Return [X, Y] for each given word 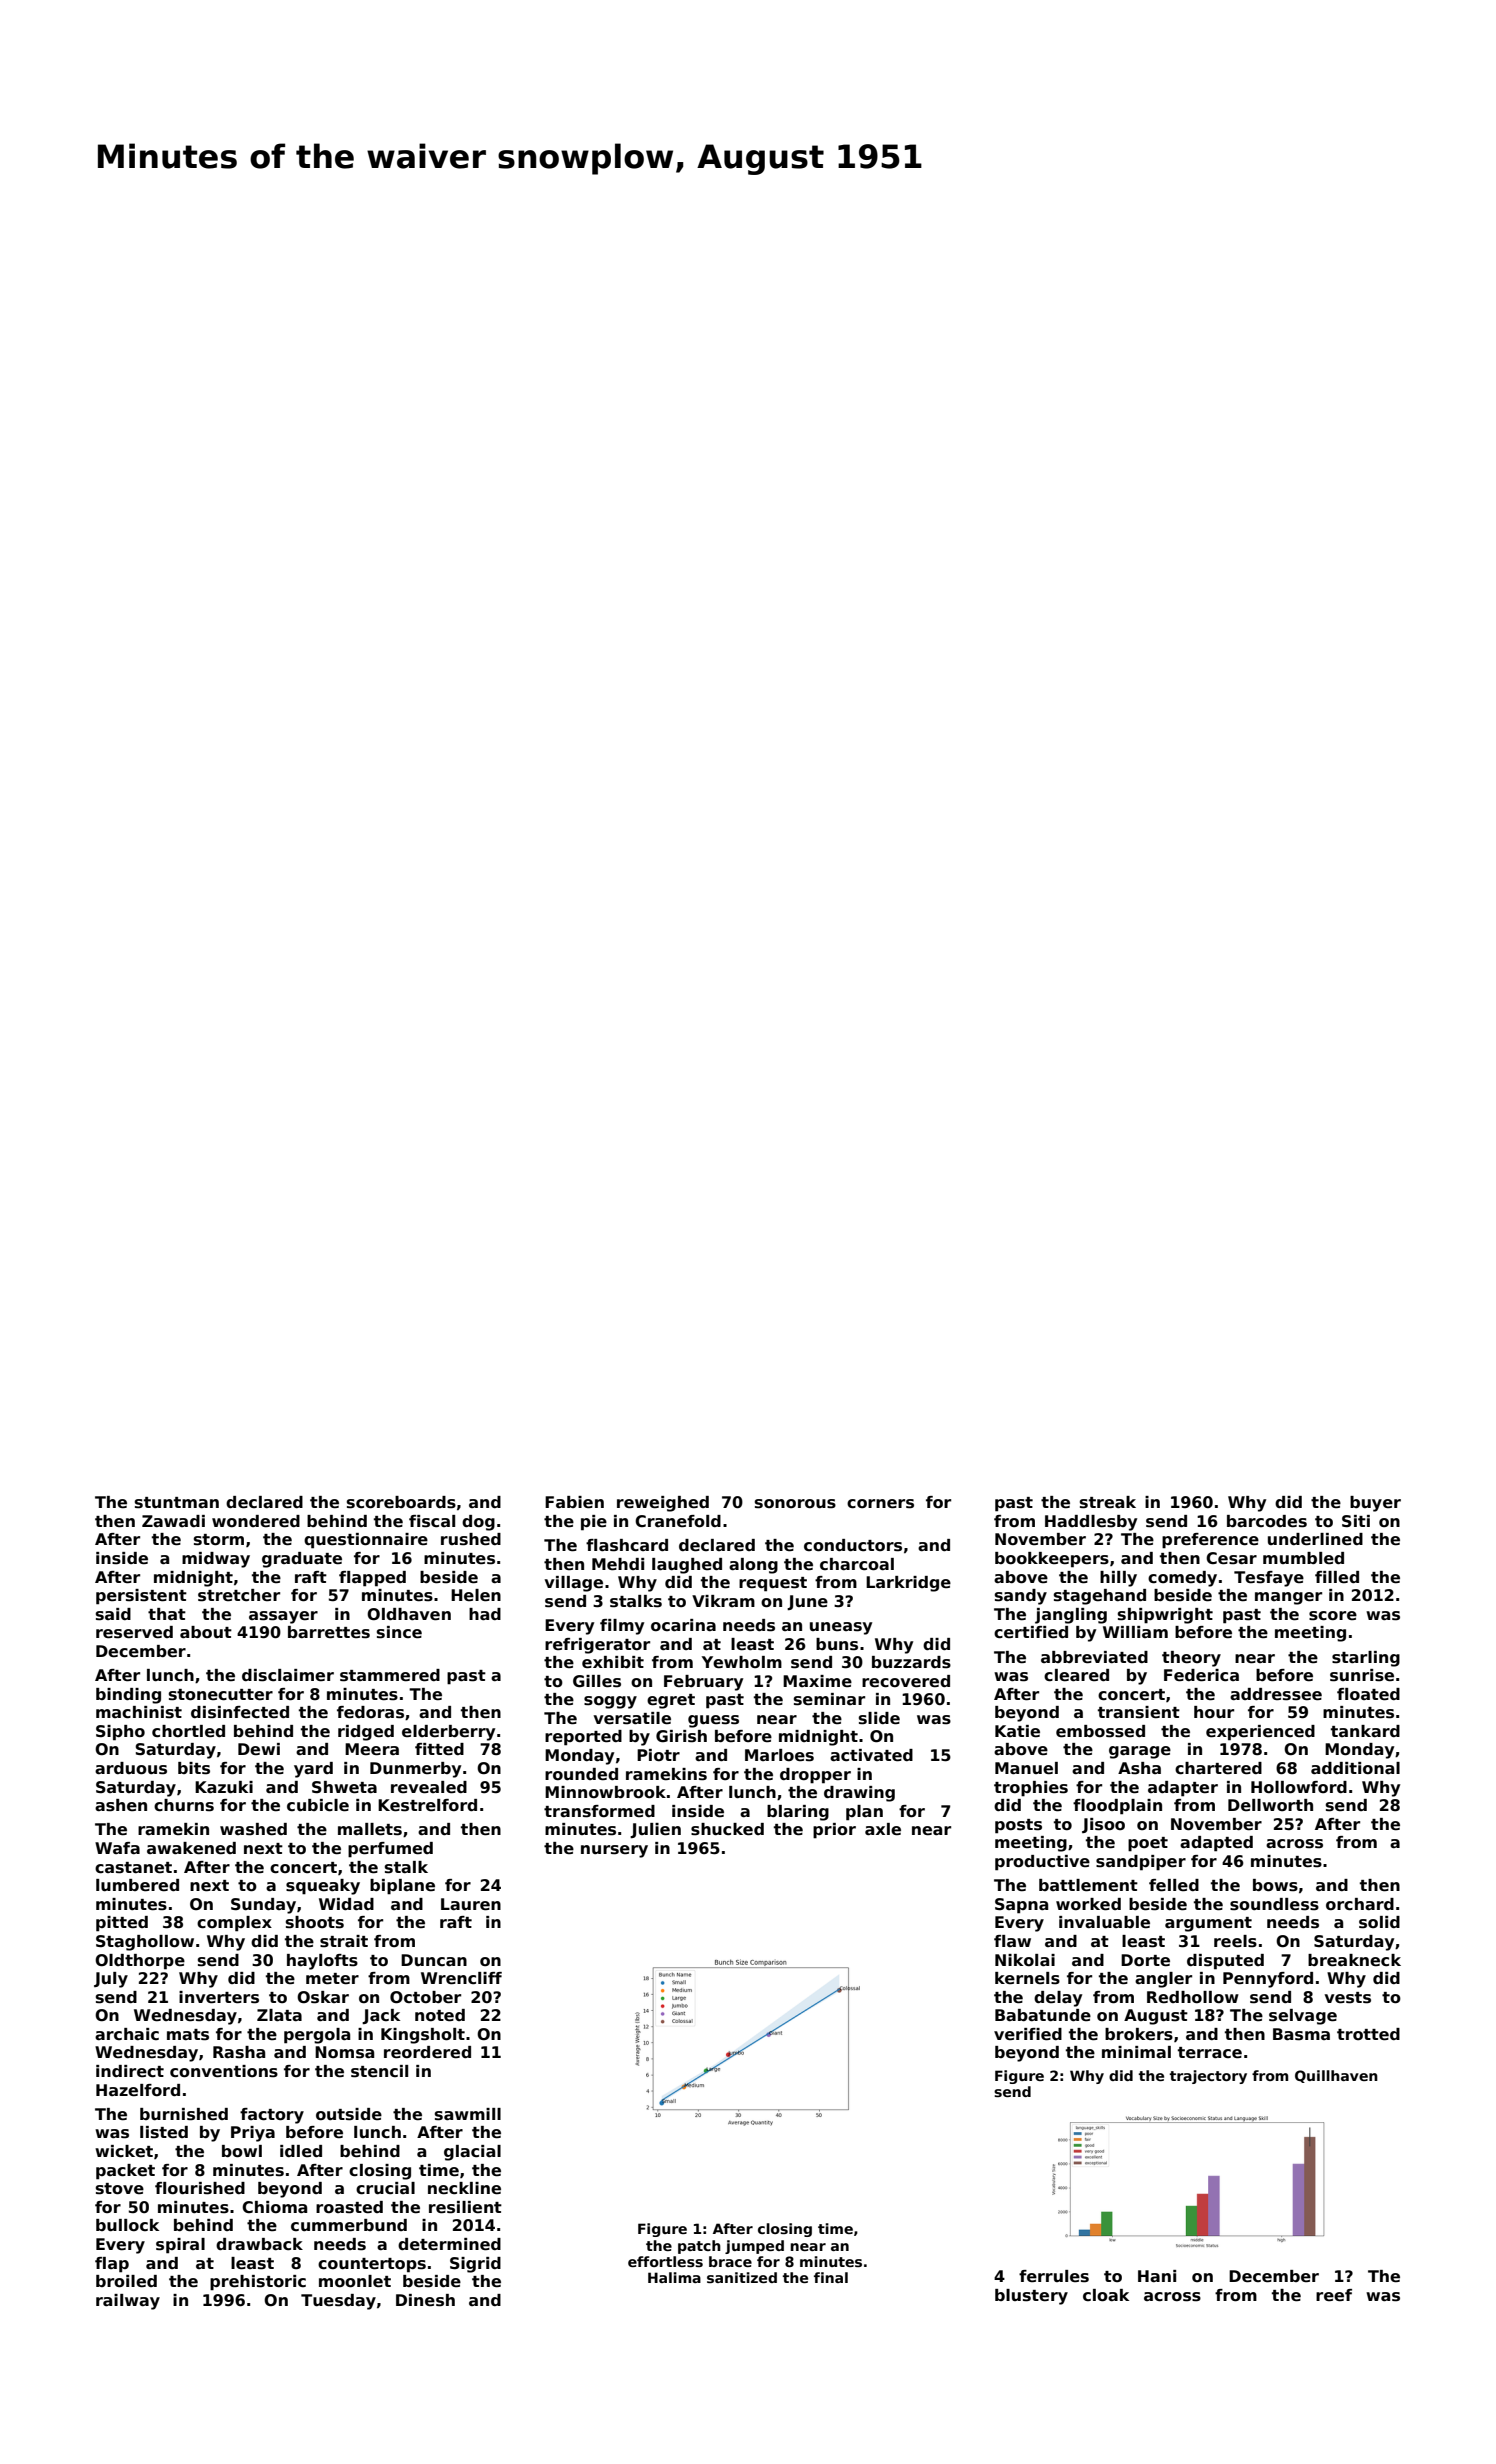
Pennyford [1268, 1980]
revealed [429, 1787]
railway [128, 2302]
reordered [427, 2052]
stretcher [239, 1595]
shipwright [1165, 1616]
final [831, 2277]
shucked [727, 1829]
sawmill [468, 2114]
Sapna [1021, 1906]
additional [1355, 1768]
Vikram [723, 1601]
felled [1174, 1885]
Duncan [434, 1960]
